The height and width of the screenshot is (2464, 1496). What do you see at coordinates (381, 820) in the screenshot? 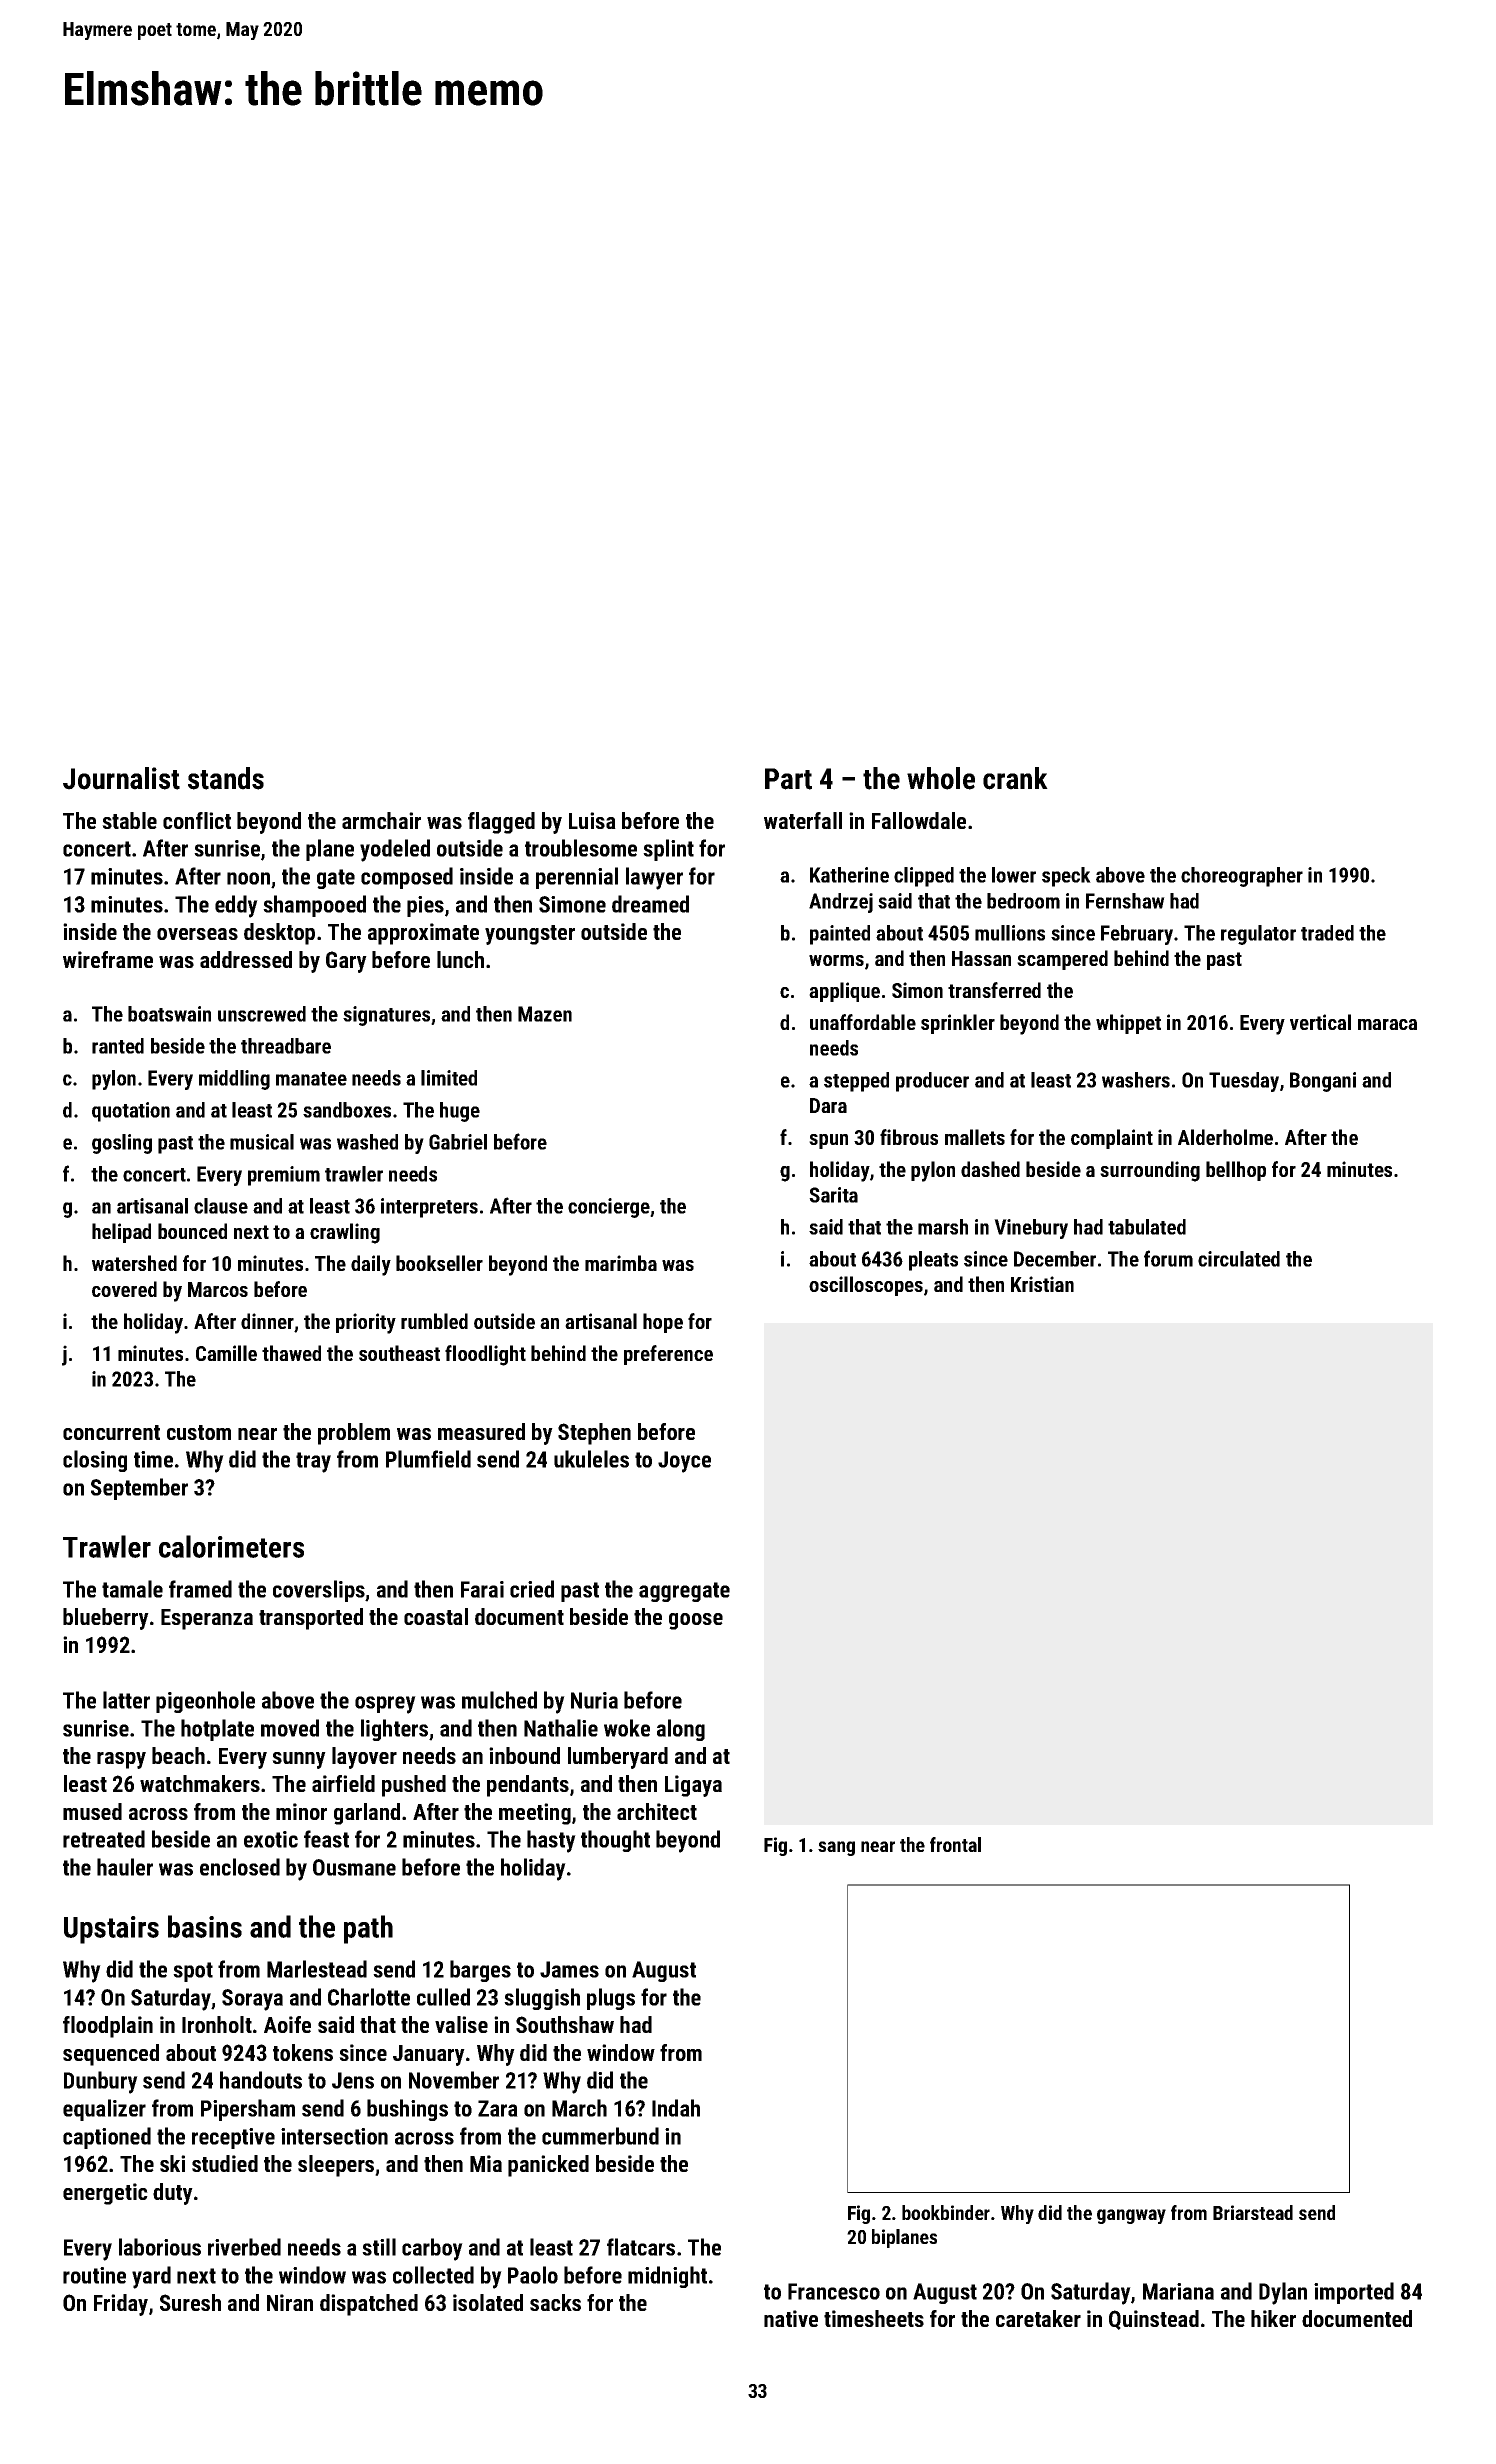
I see `armchair` at bounding box center [381, 820].
